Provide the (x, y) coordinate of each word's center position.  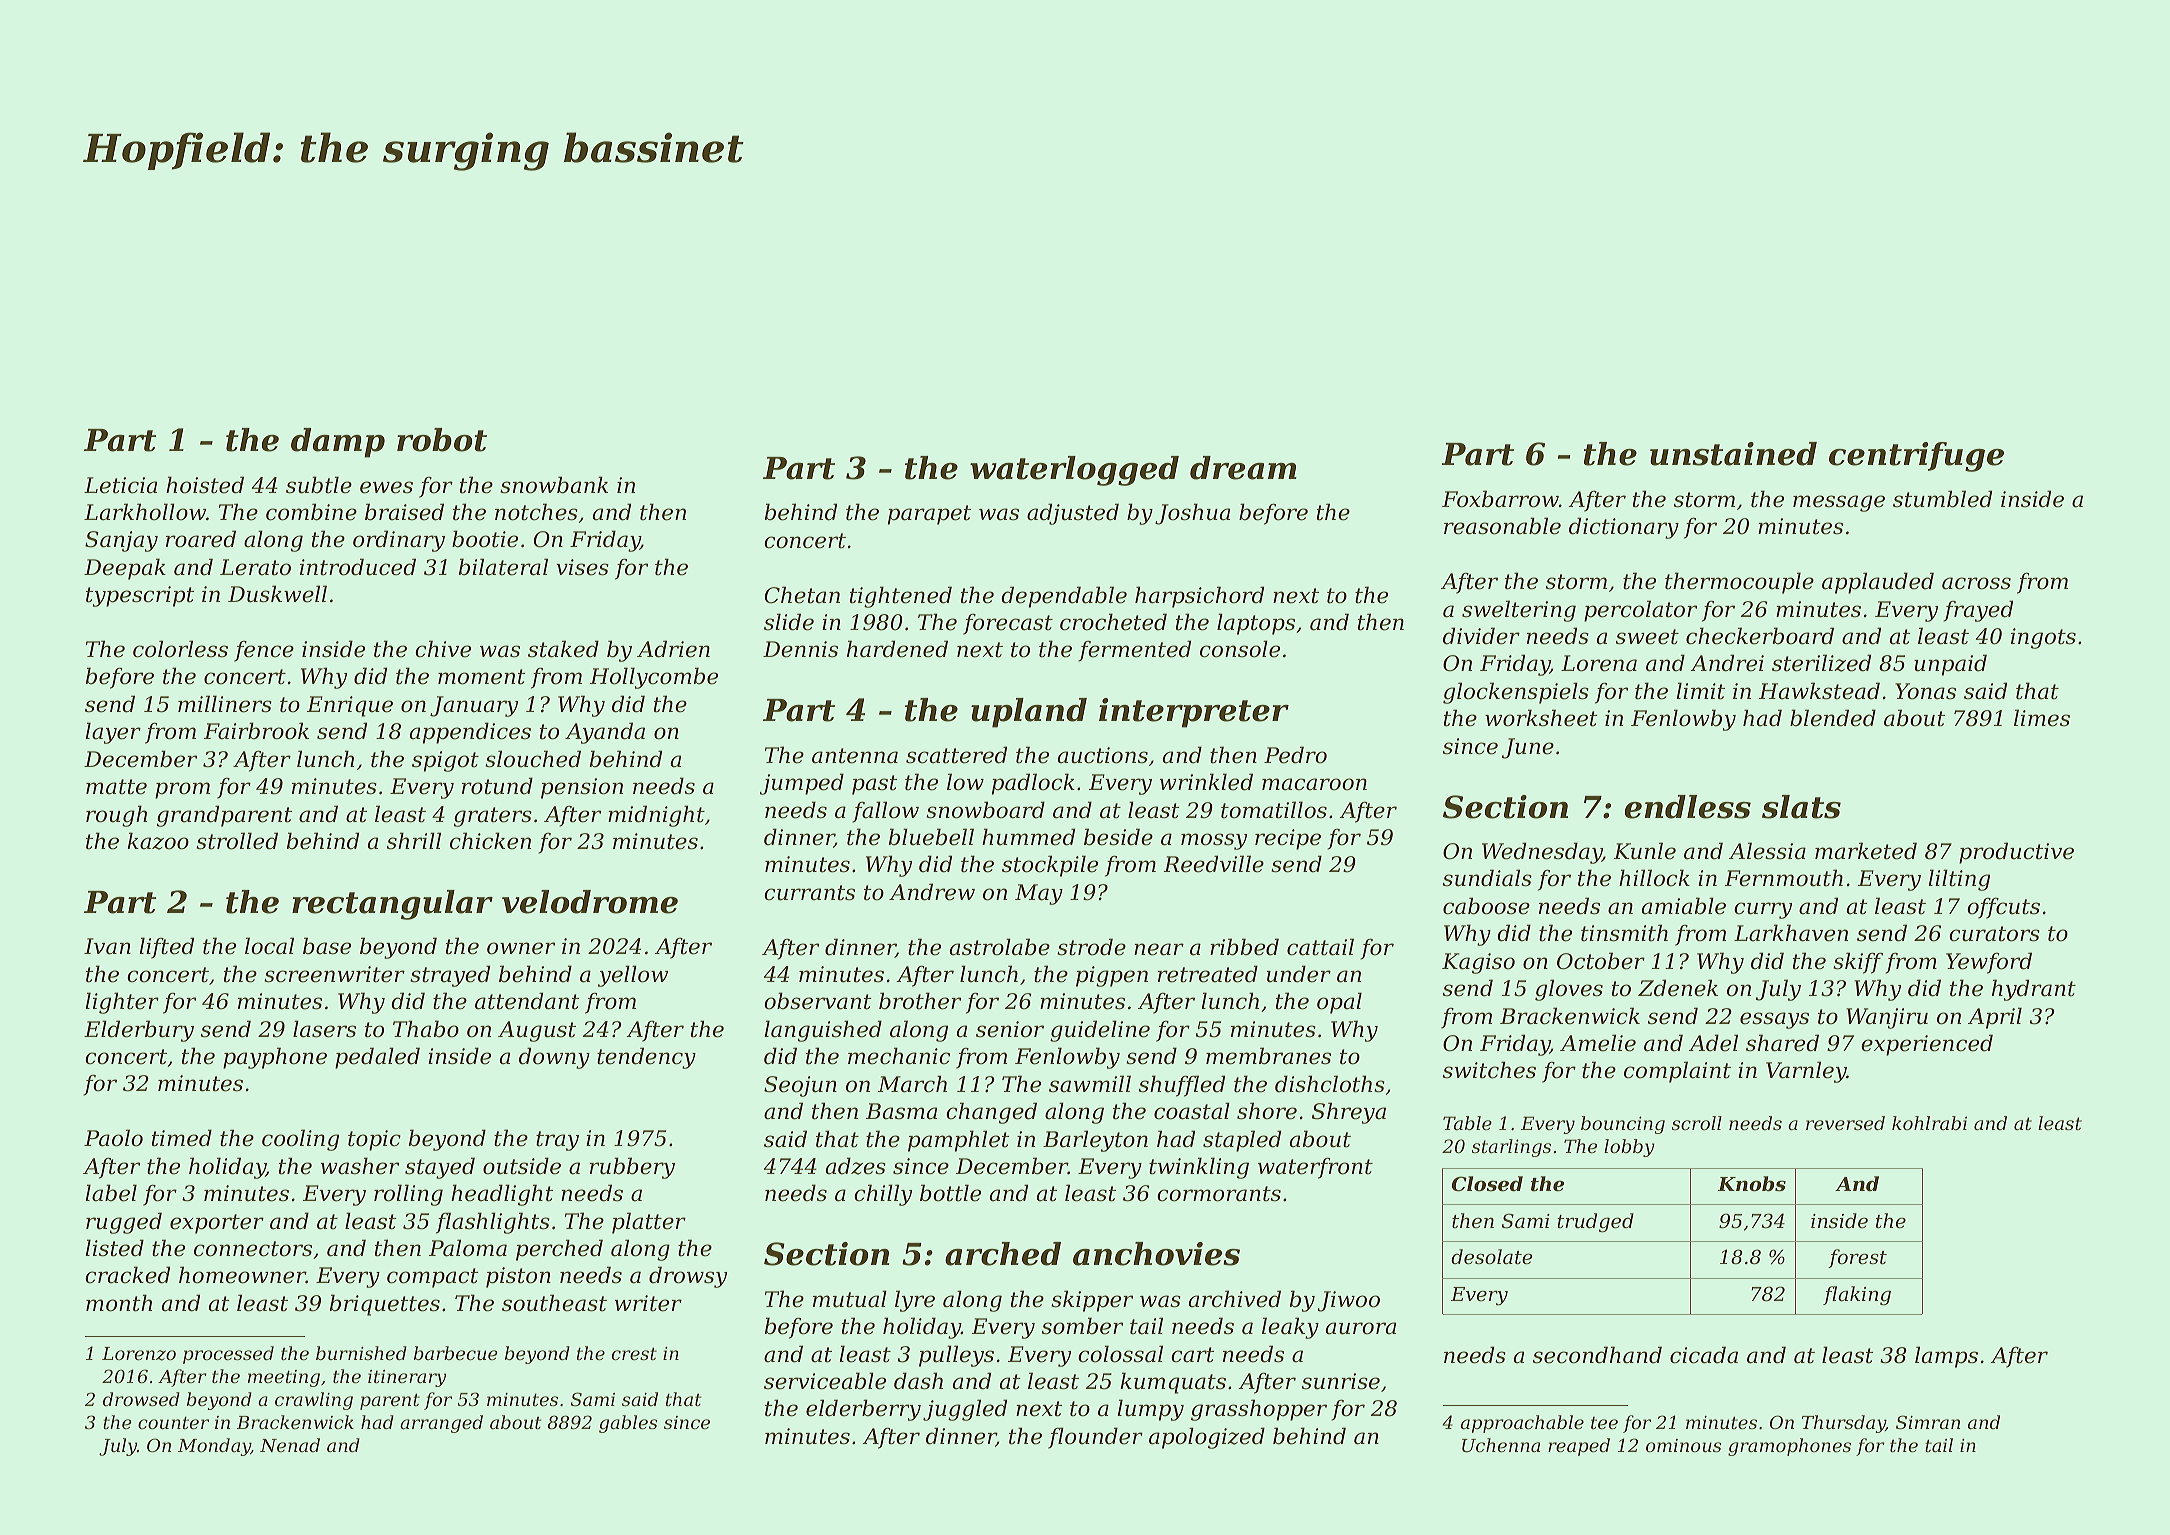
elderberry (863, 1410)
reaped (1579, 1447)
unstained (1733, 454)
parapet (929, 515)
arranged (441, 1424)
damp (338, 443)
